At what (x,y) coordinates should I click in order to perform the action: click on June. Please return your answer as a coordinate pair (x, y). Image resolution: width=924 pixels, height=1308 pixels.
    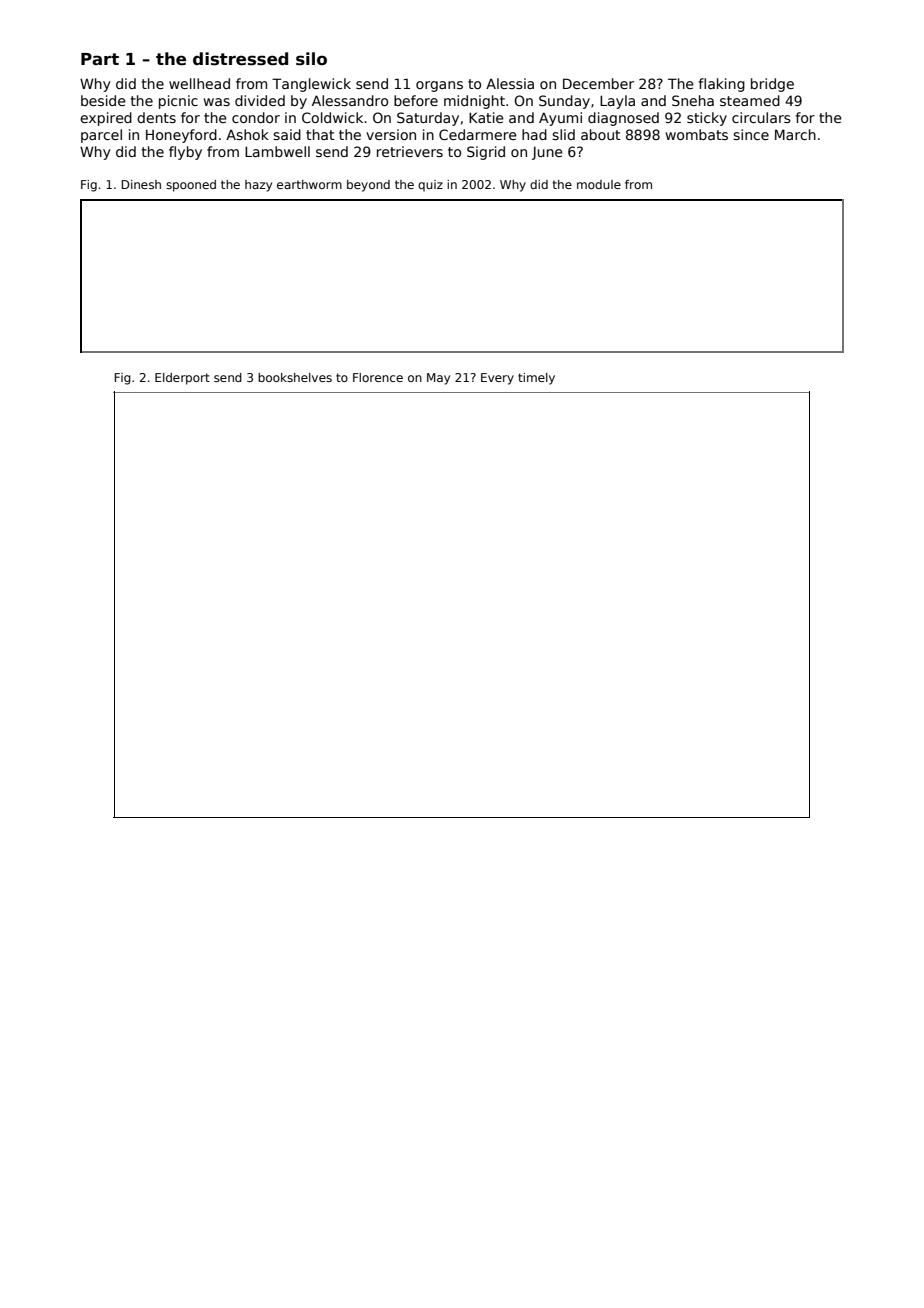
    Looking at the image, I should click on (547, 153).
